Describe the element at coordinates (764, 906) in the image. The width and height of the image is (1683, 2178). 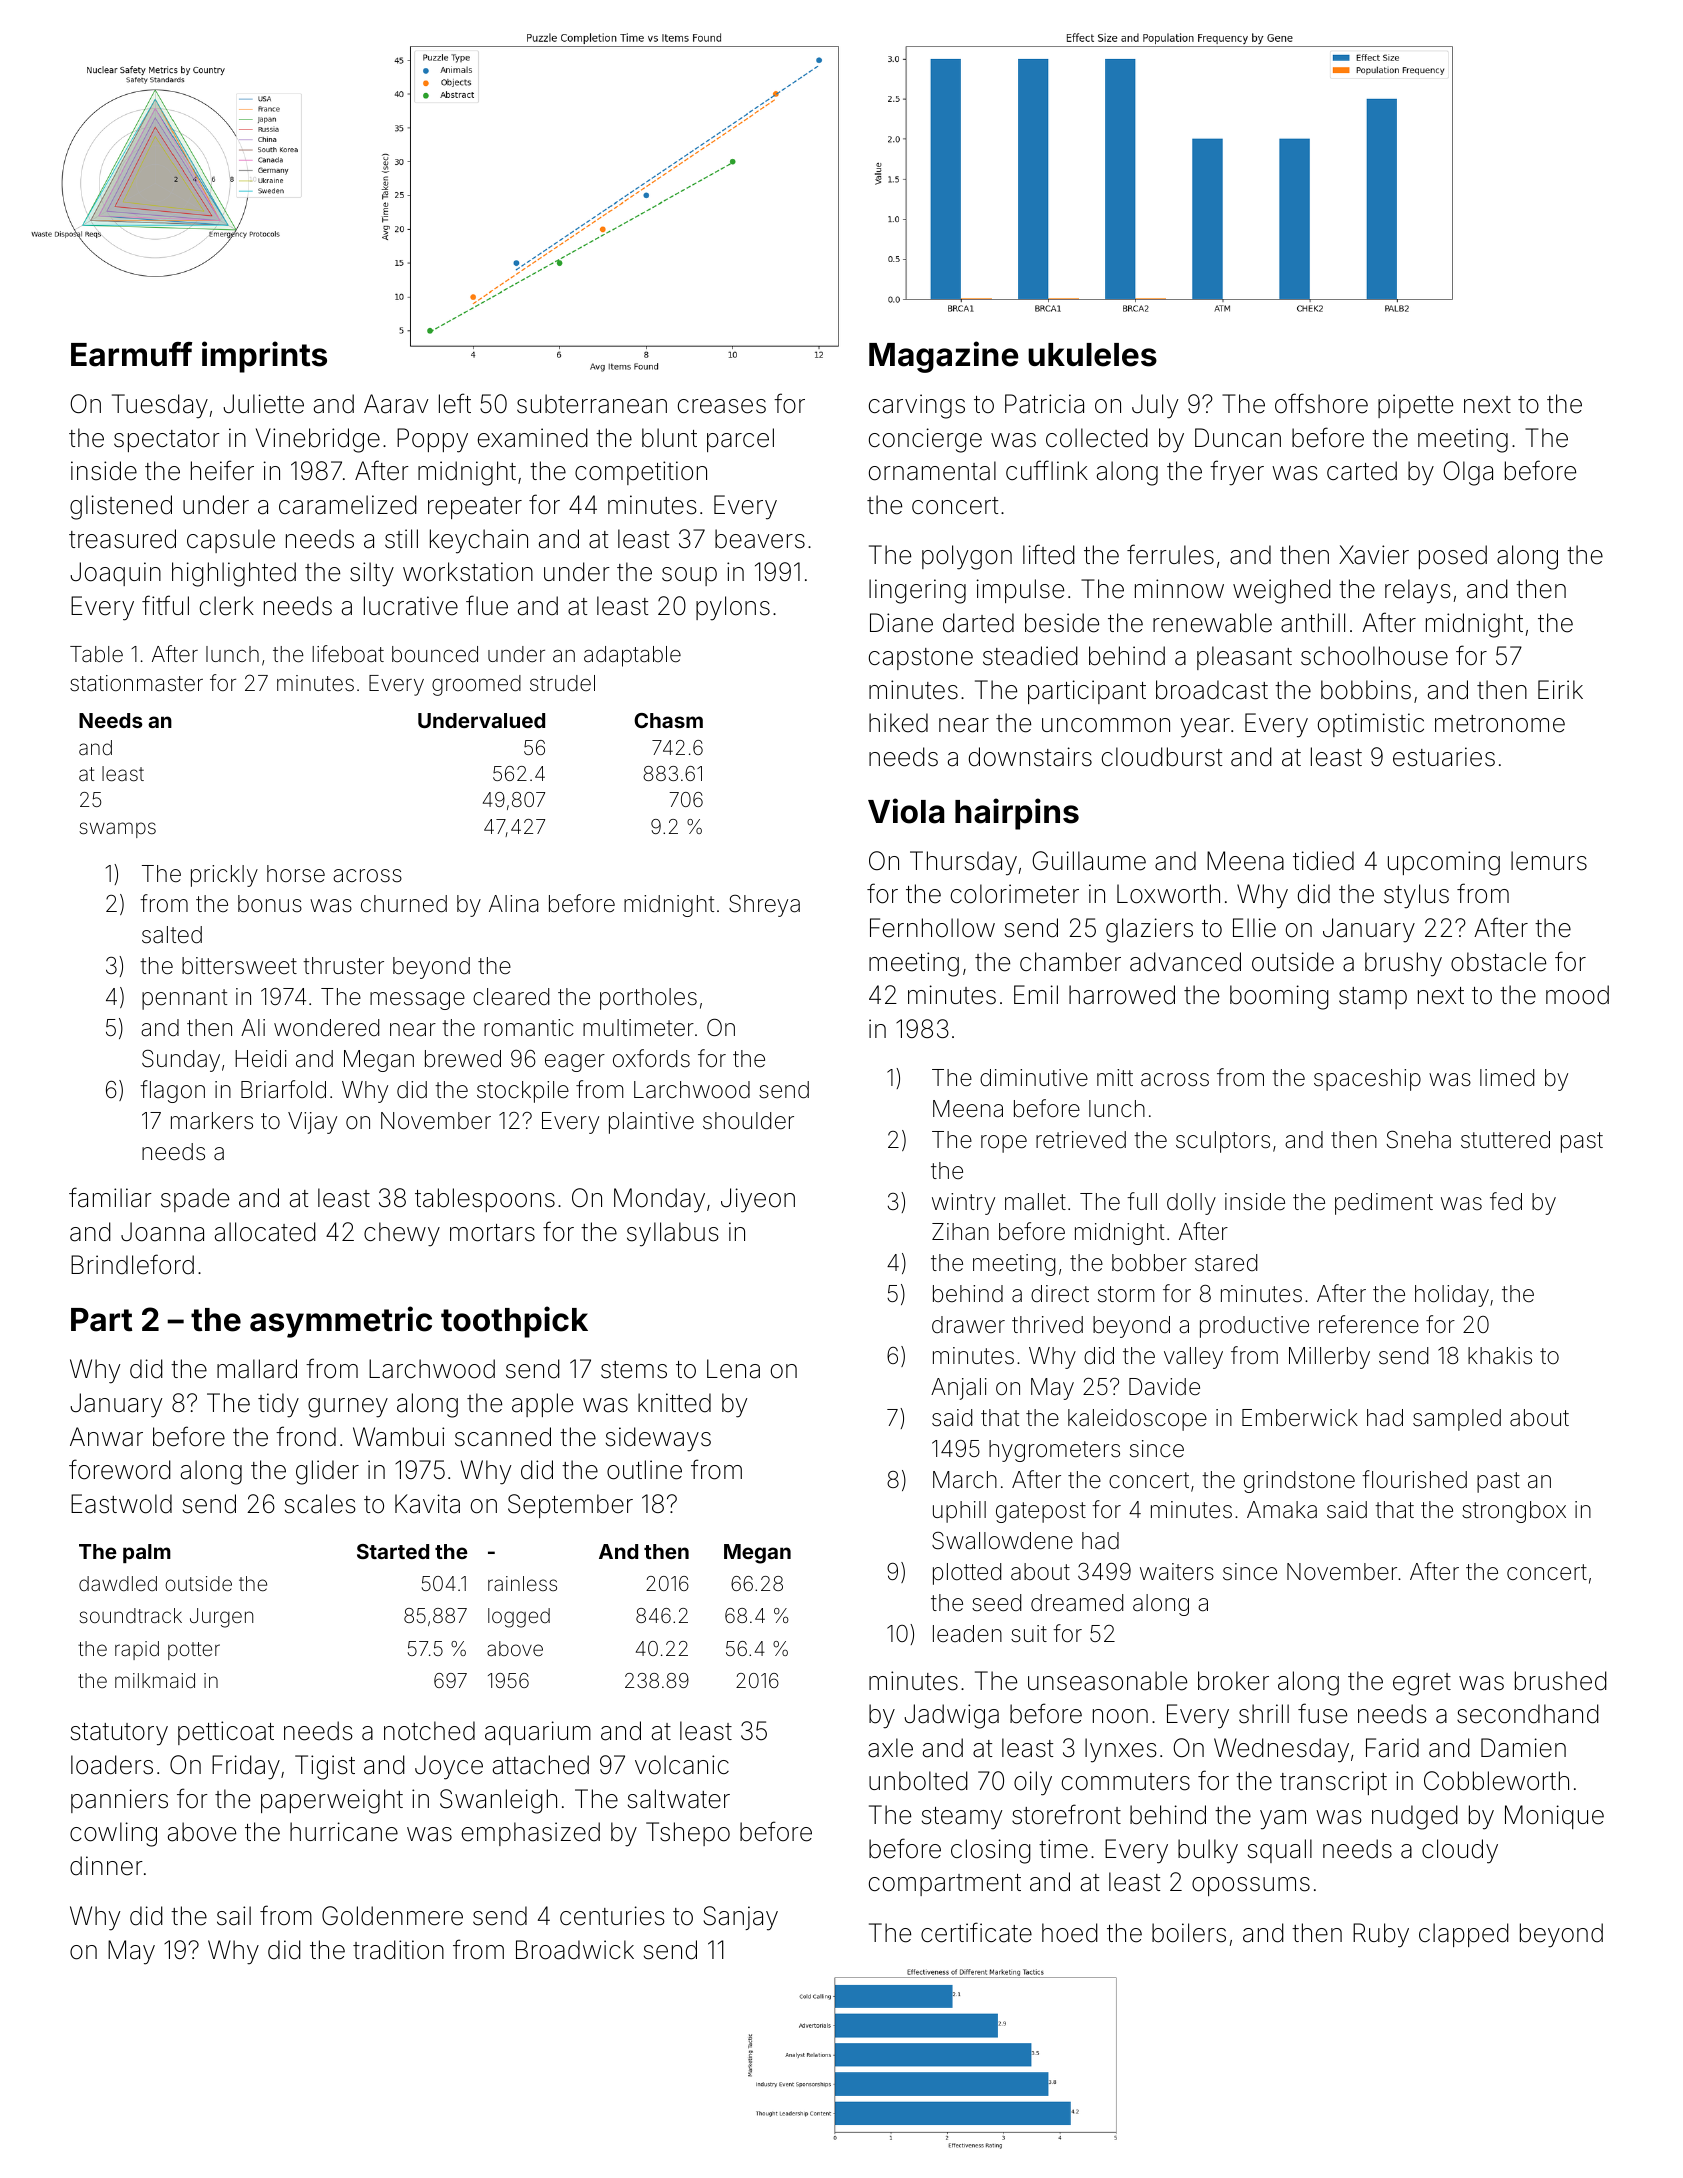
I see `Shreya` at that location.
